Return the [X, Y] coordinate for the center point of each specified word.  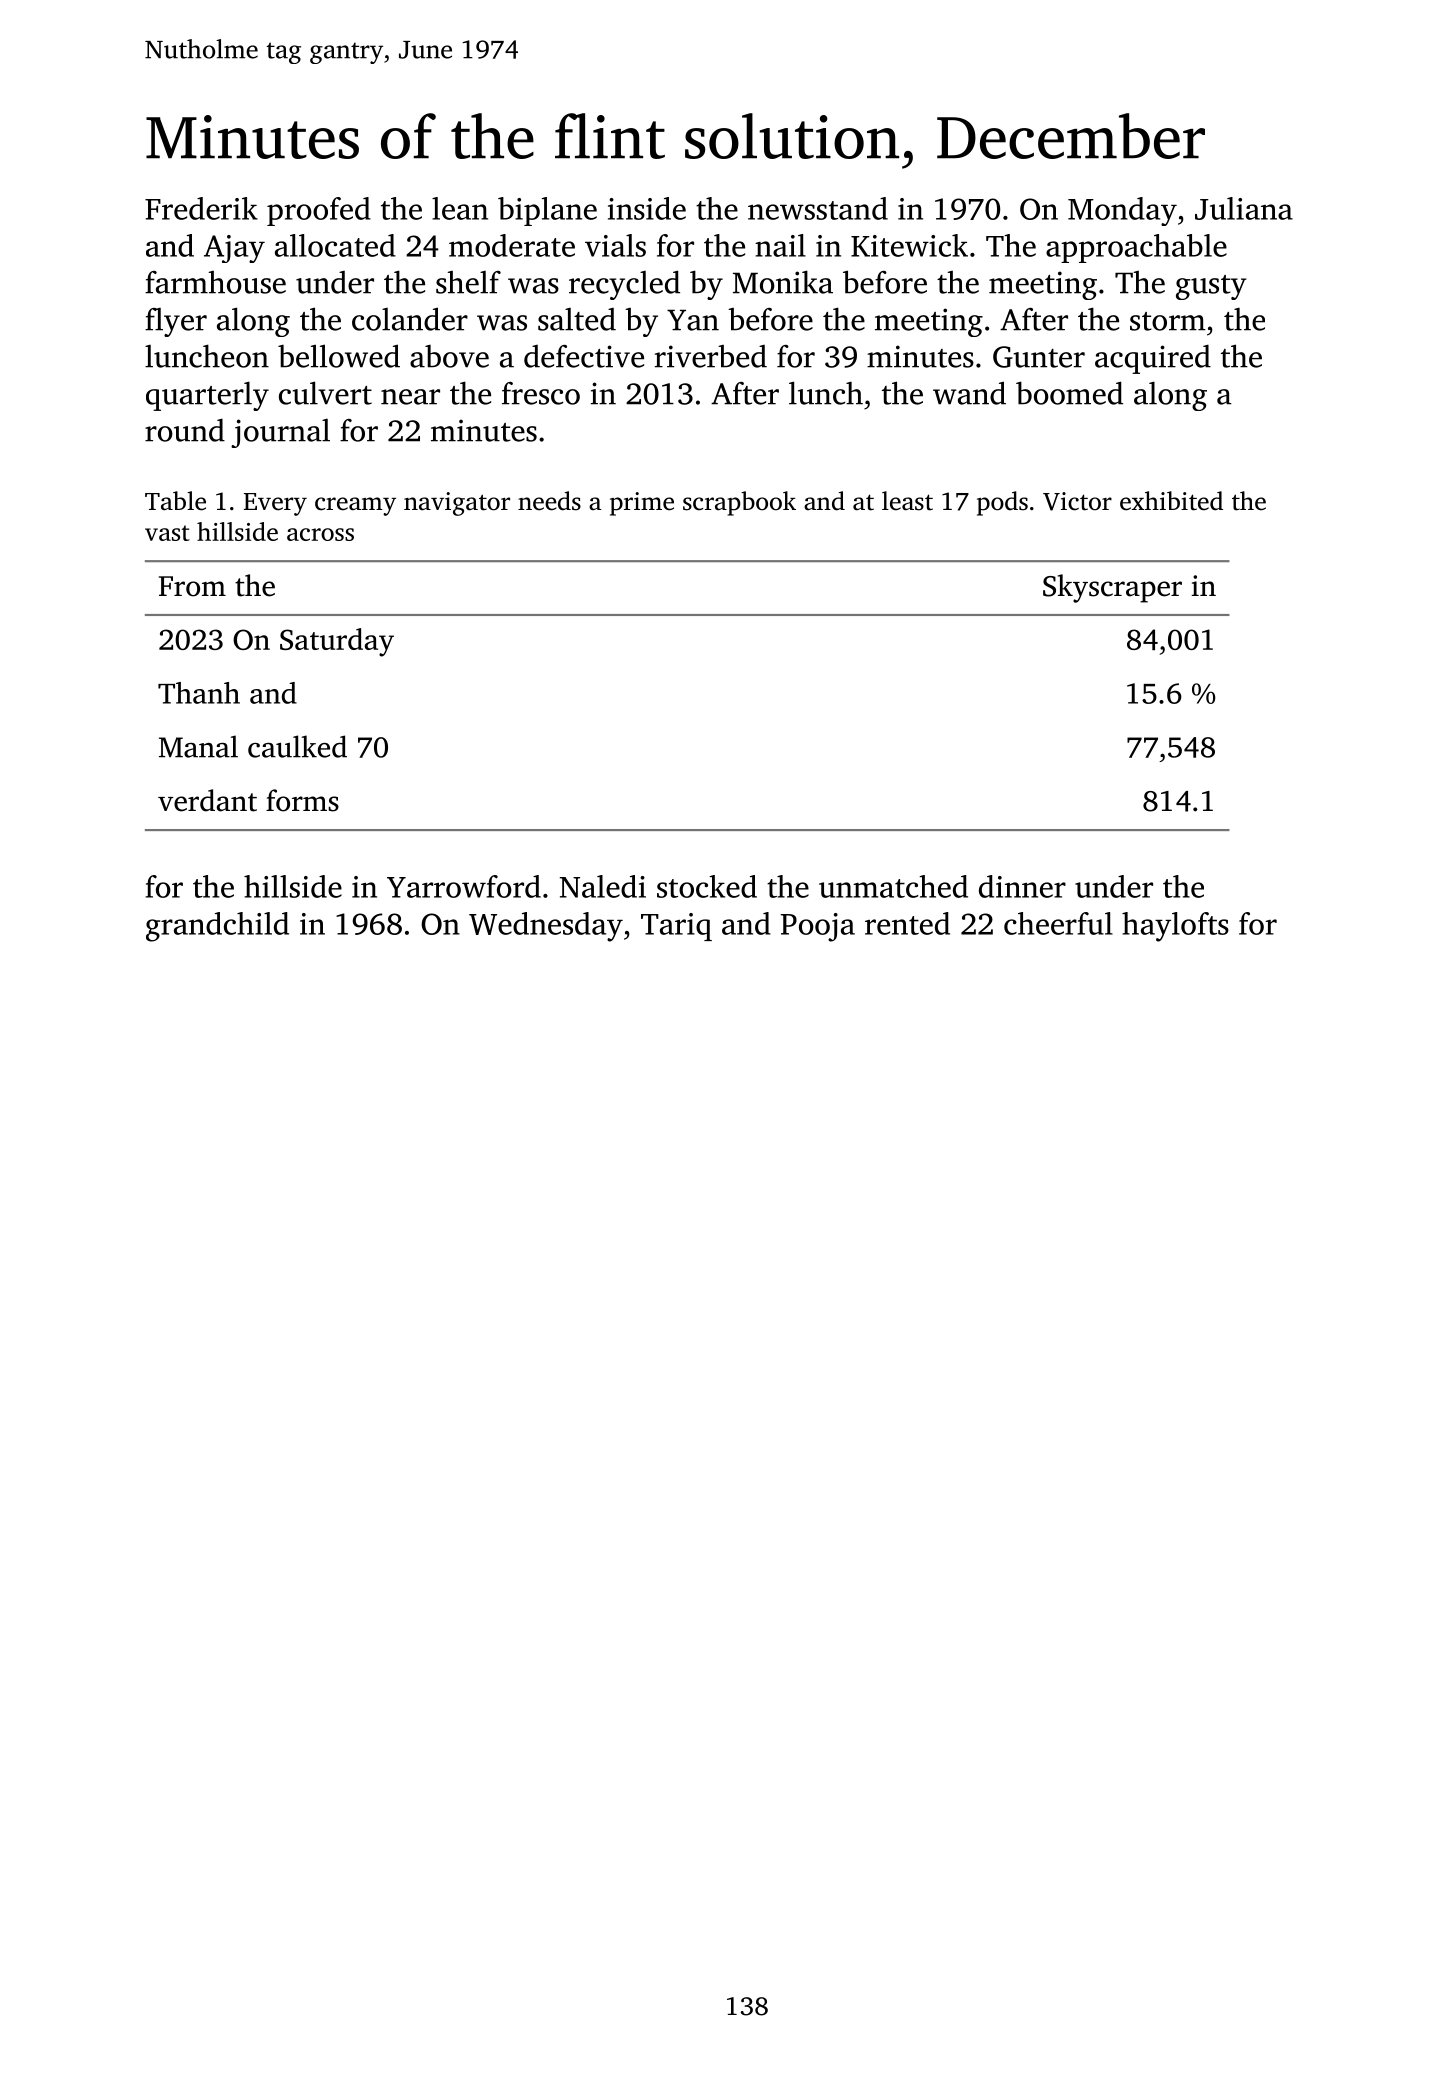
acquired [1153, 359]
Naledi [603, 886]
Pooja [818, 927]
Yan [693, 320]
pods [1002, 503]
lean [460, 208]
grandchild [217, 927]
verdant [207, 800]
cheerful [1058, 923]
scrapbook [739, 503]
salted [577, 319]
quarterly [207, 396]
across [320, 534]
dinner [1022, 886]
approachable [1136, 248]
